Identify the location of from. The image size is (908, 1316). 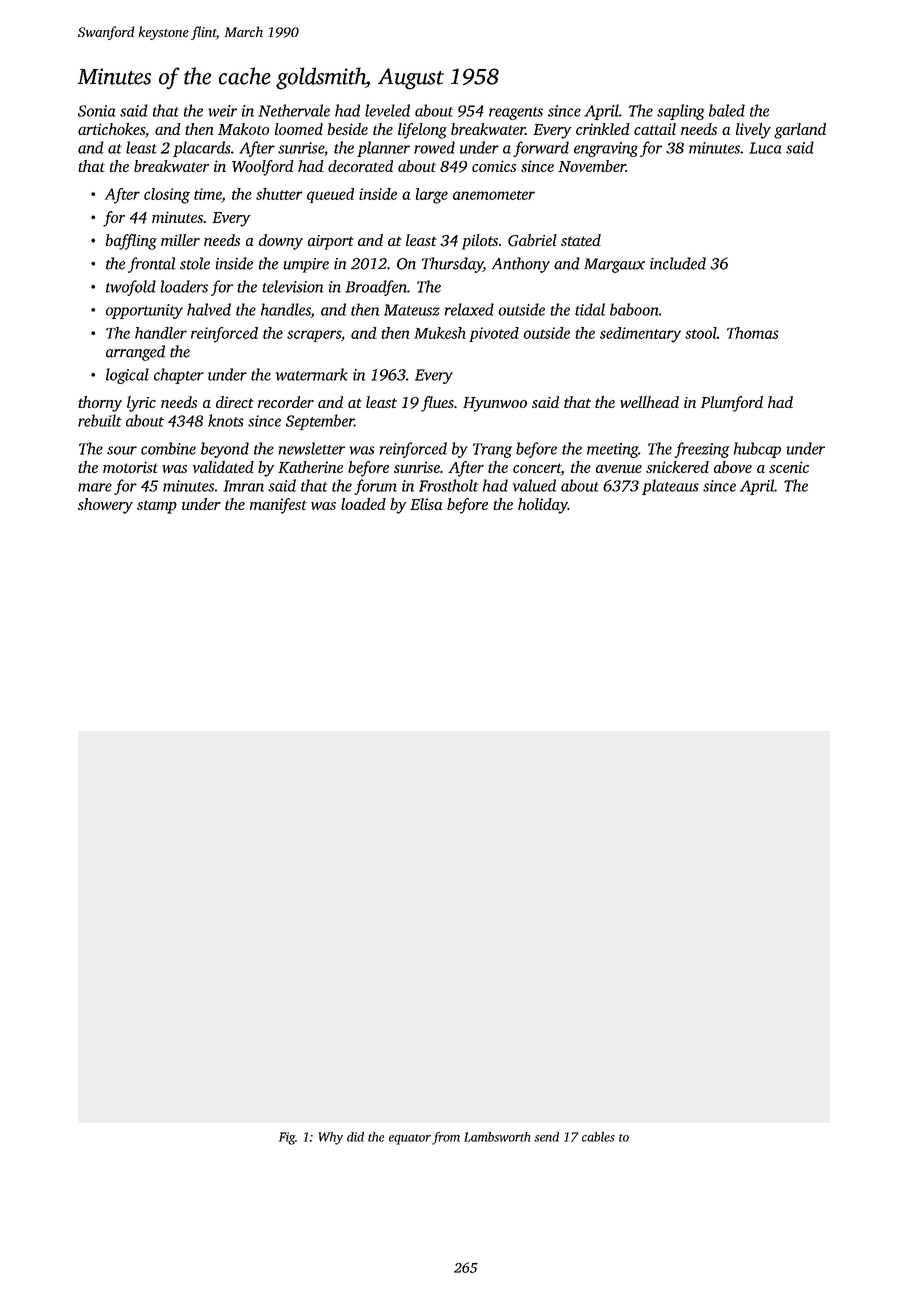
(446, 1138).
